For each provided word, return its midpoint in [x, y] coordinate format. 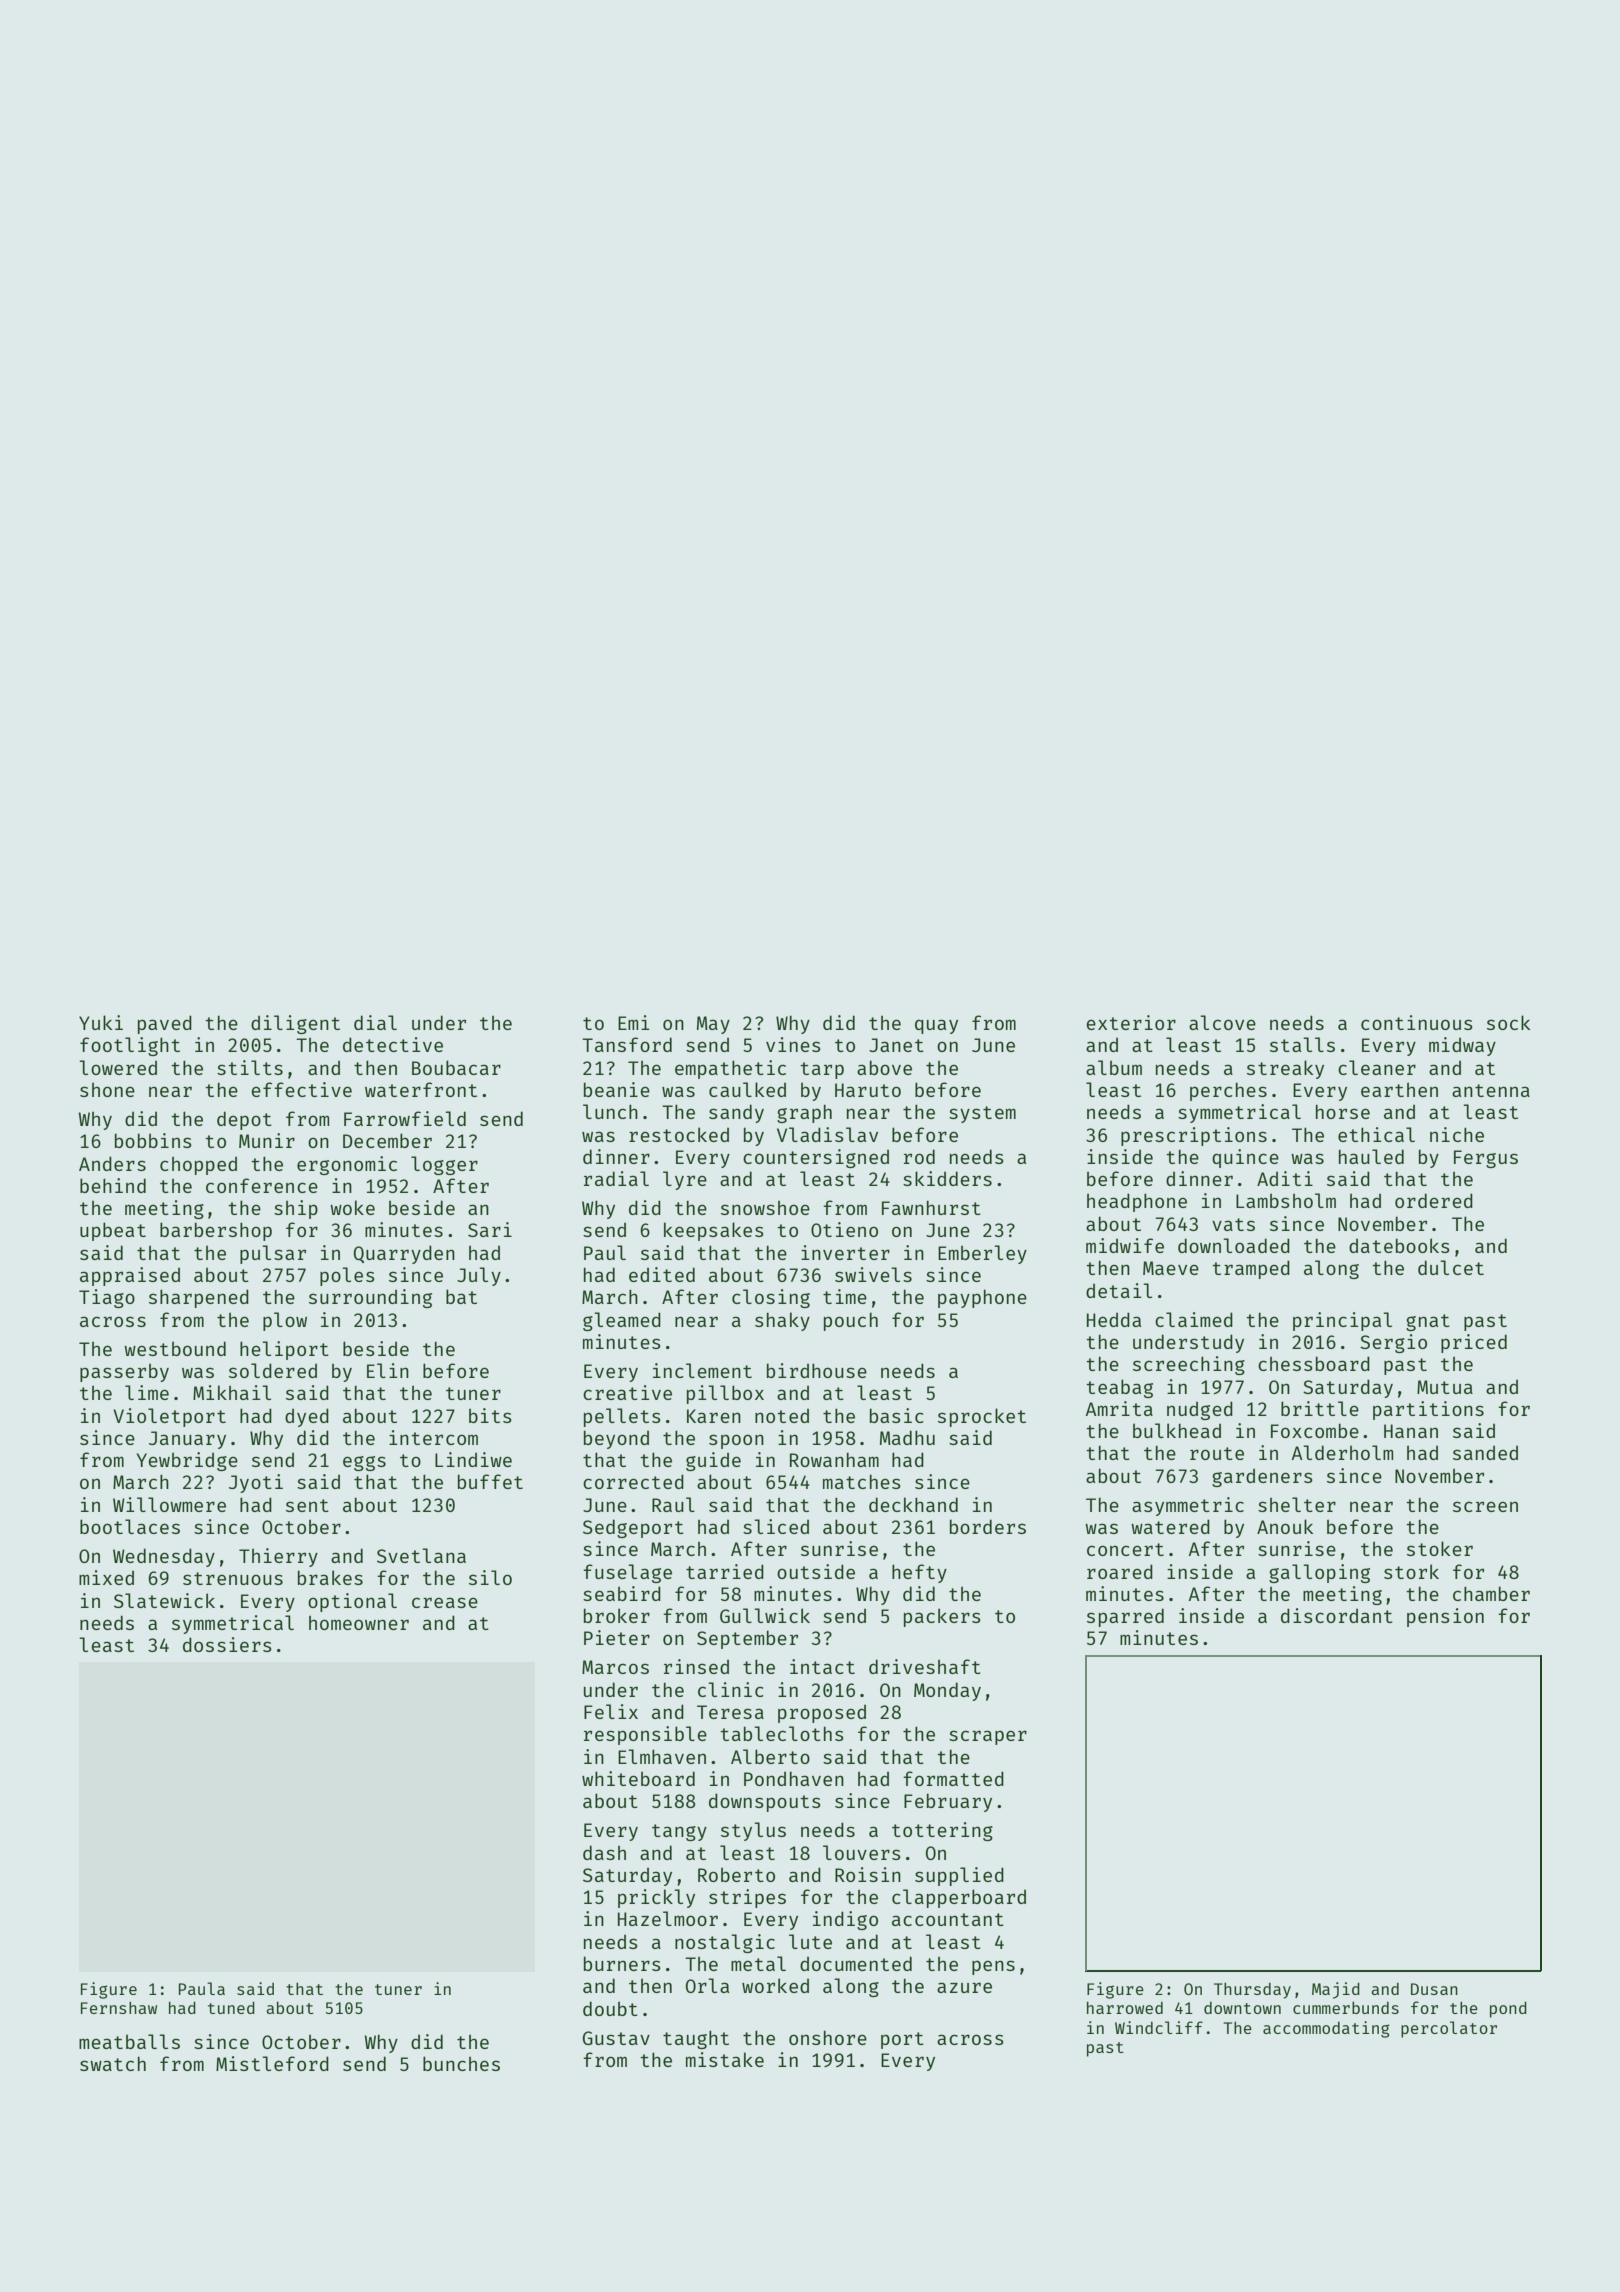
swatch [113, 2064]
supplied [959, 1876]
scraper [988, 1737]
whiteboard [638, 1778]
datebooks [1399, 1245]
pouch [851, 1322]
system [982, 1114]
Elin [388, 1370]
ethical [1376, 1134]
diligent [295, 1024]
